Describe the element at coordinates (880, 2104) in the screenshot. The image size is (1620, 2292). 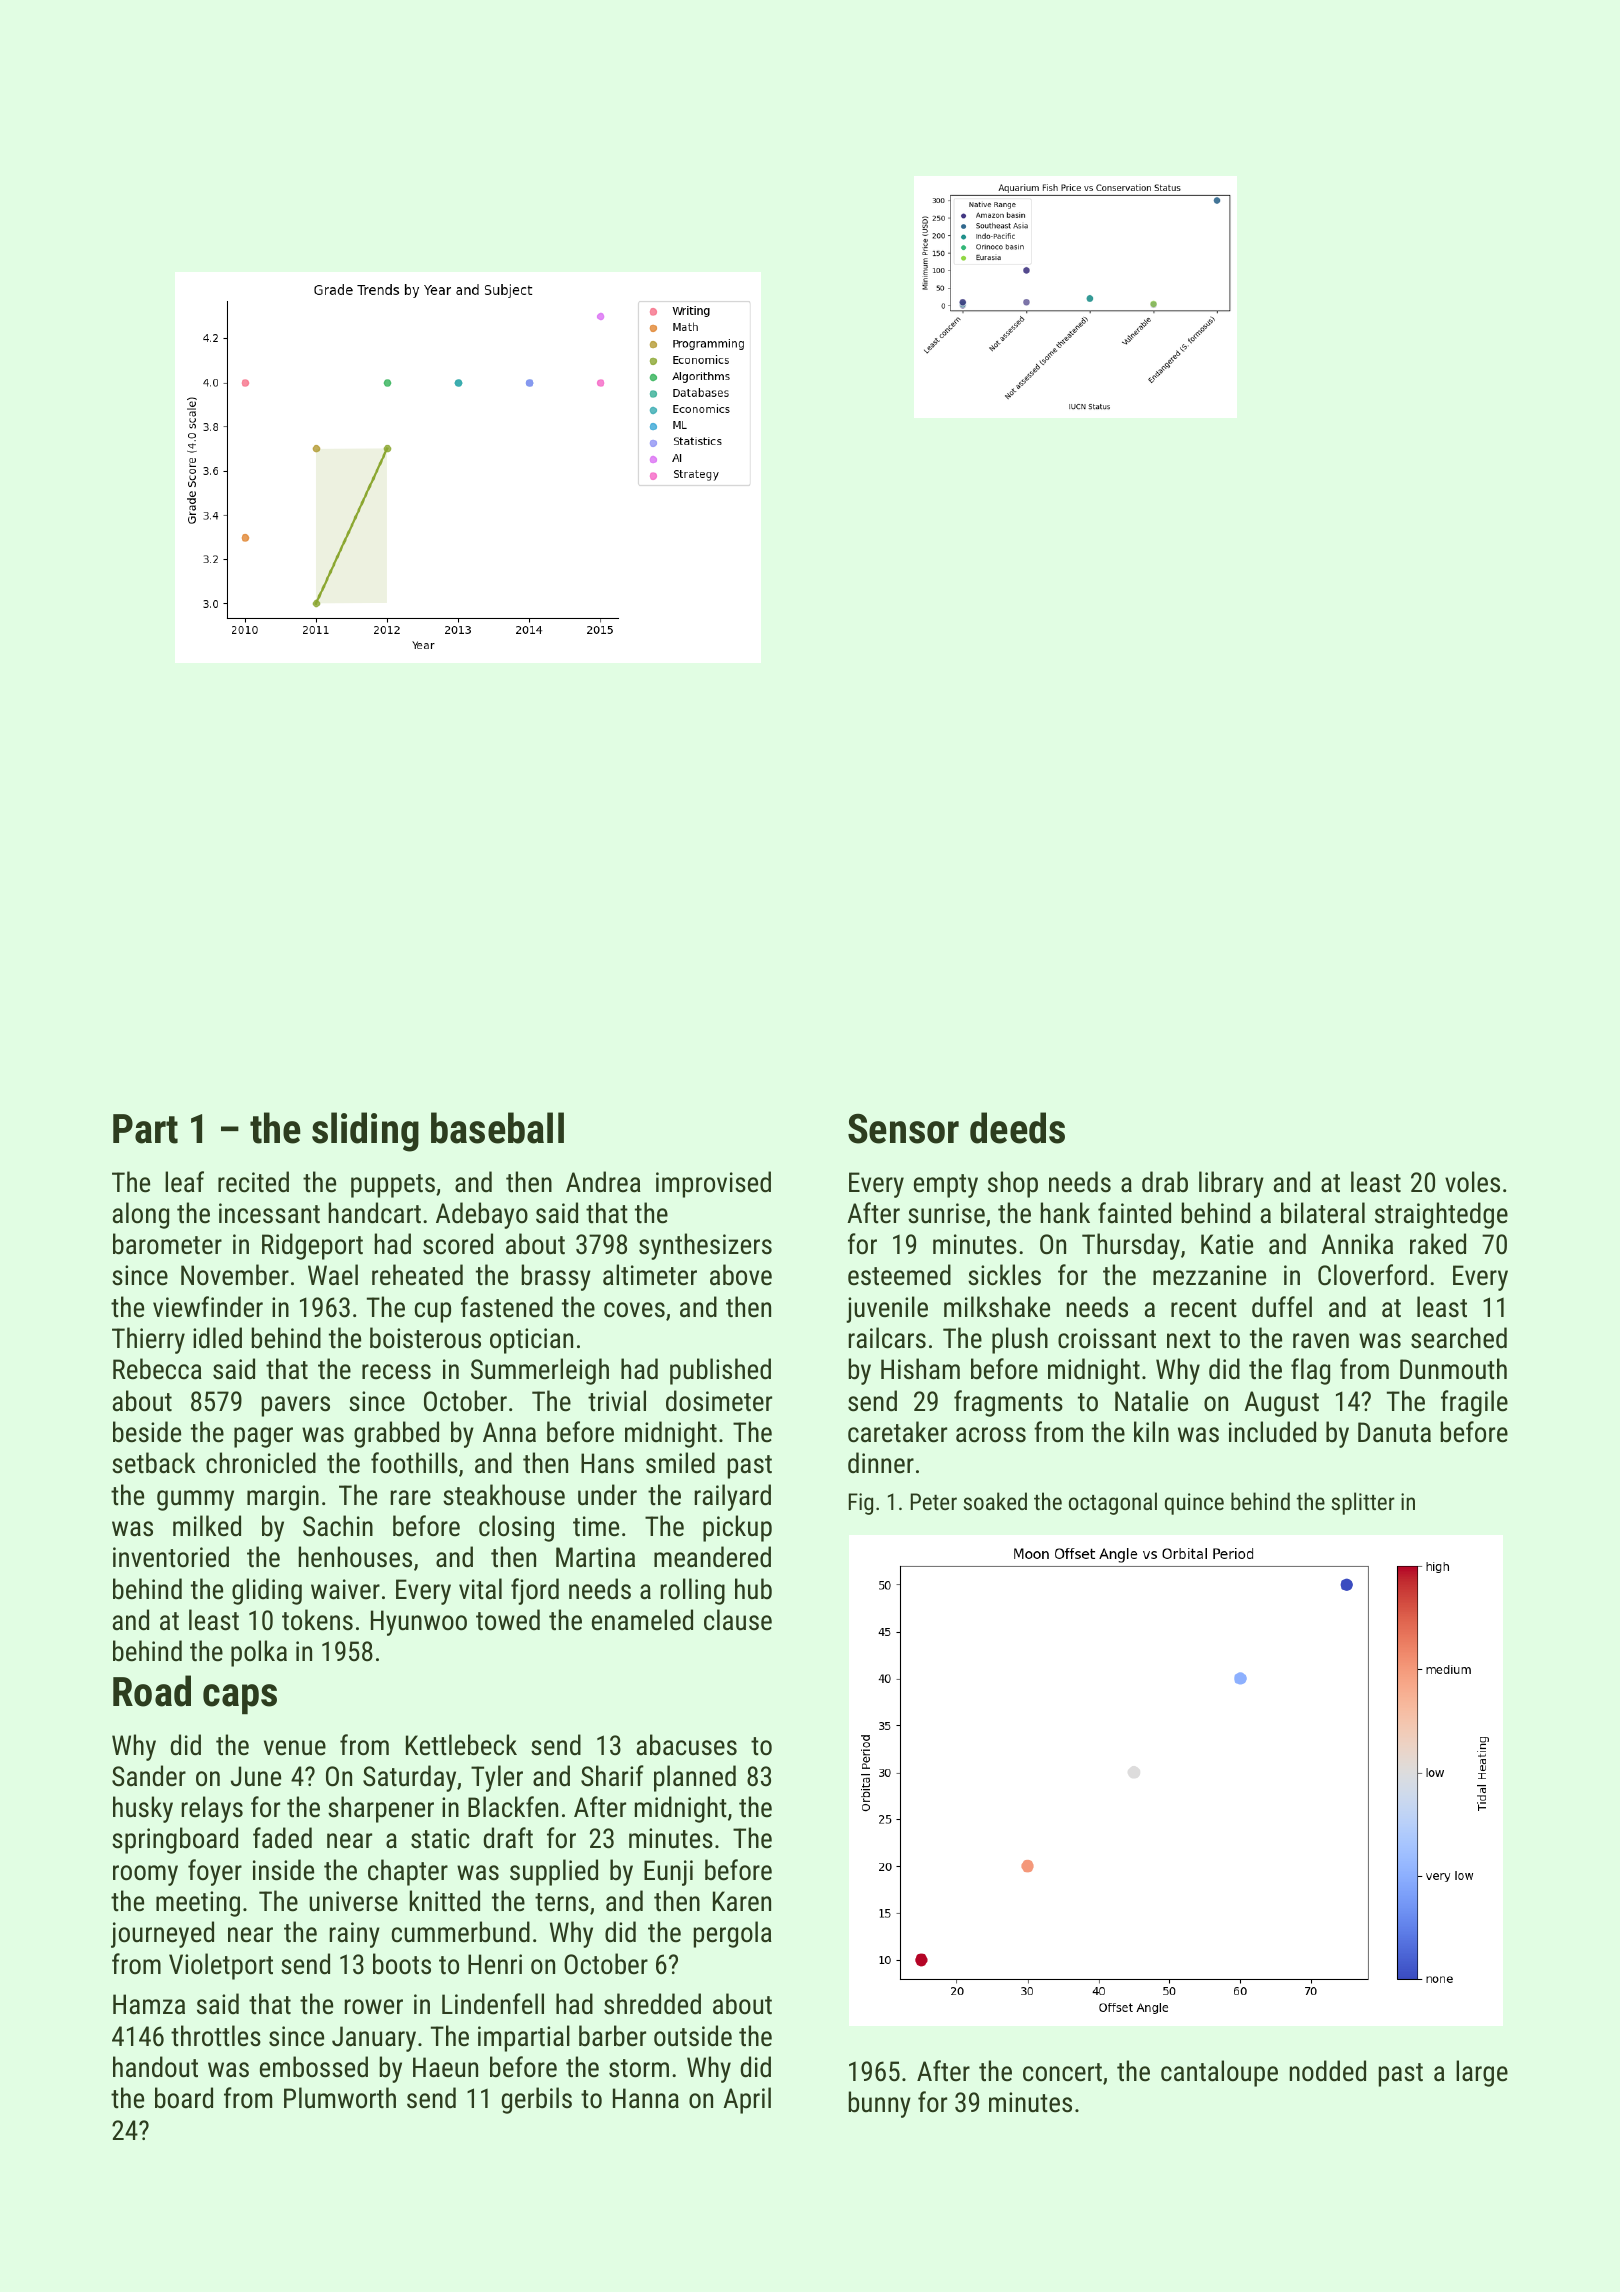
I see `bunny` at that location.
